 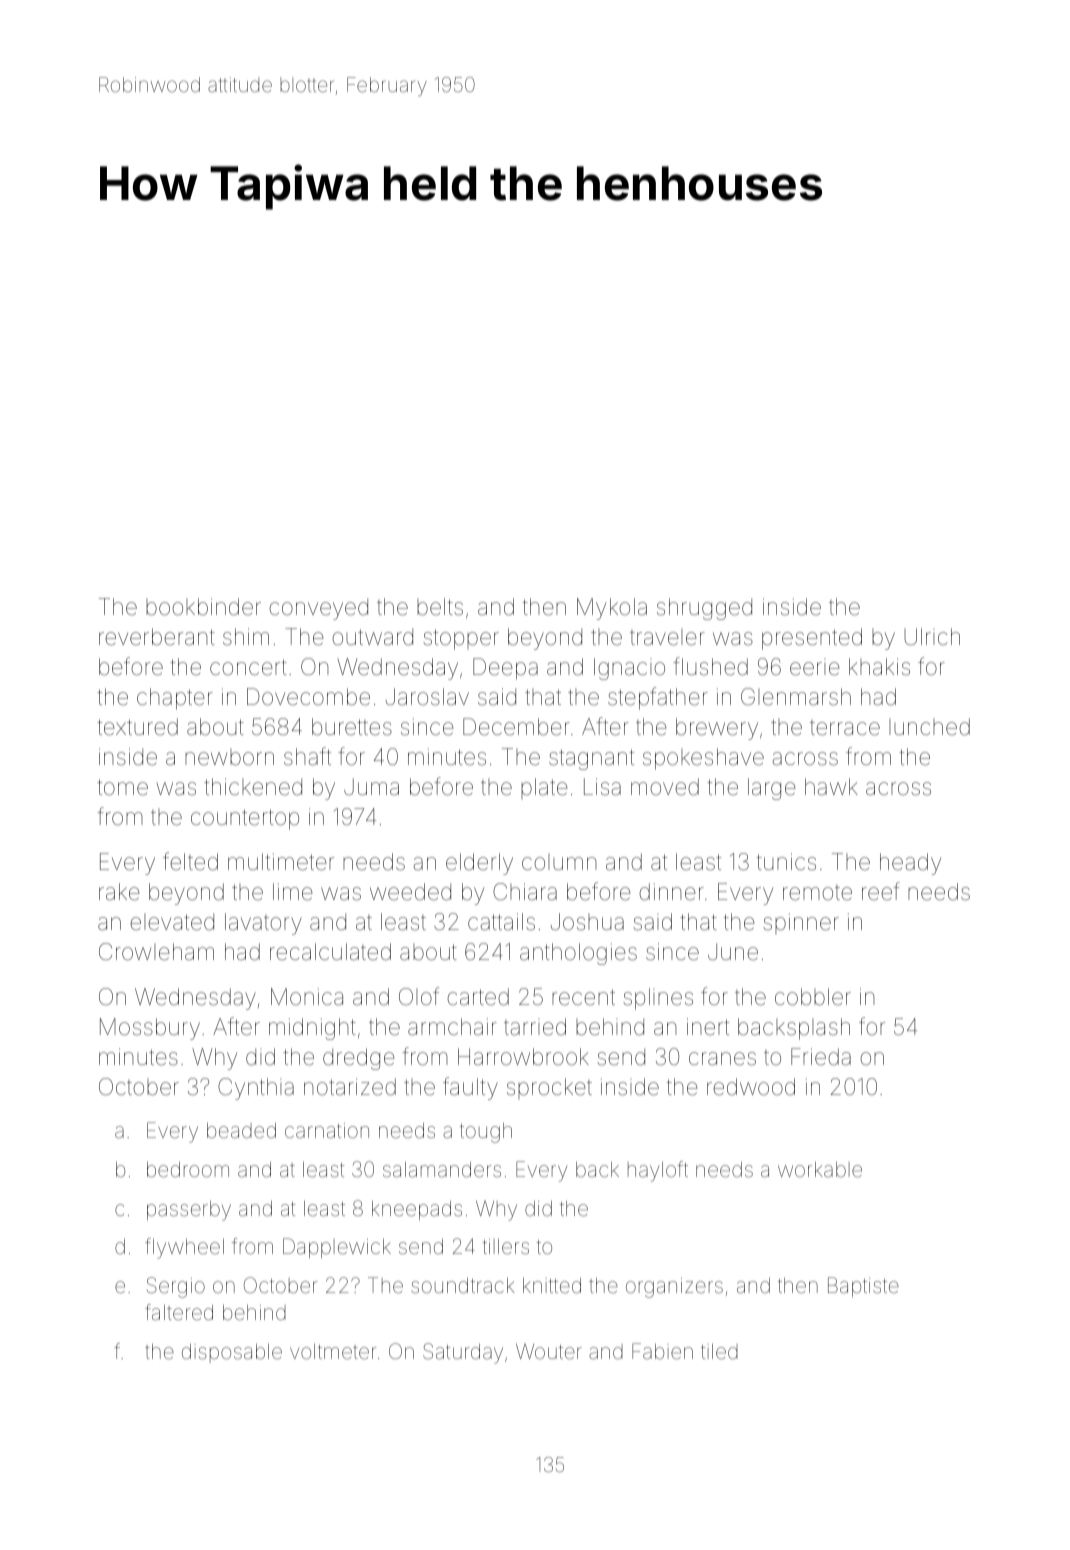 What do you see at coordinates (452, 1027) in the page?
I see `armchair` at bounding box center [452, 1027].
